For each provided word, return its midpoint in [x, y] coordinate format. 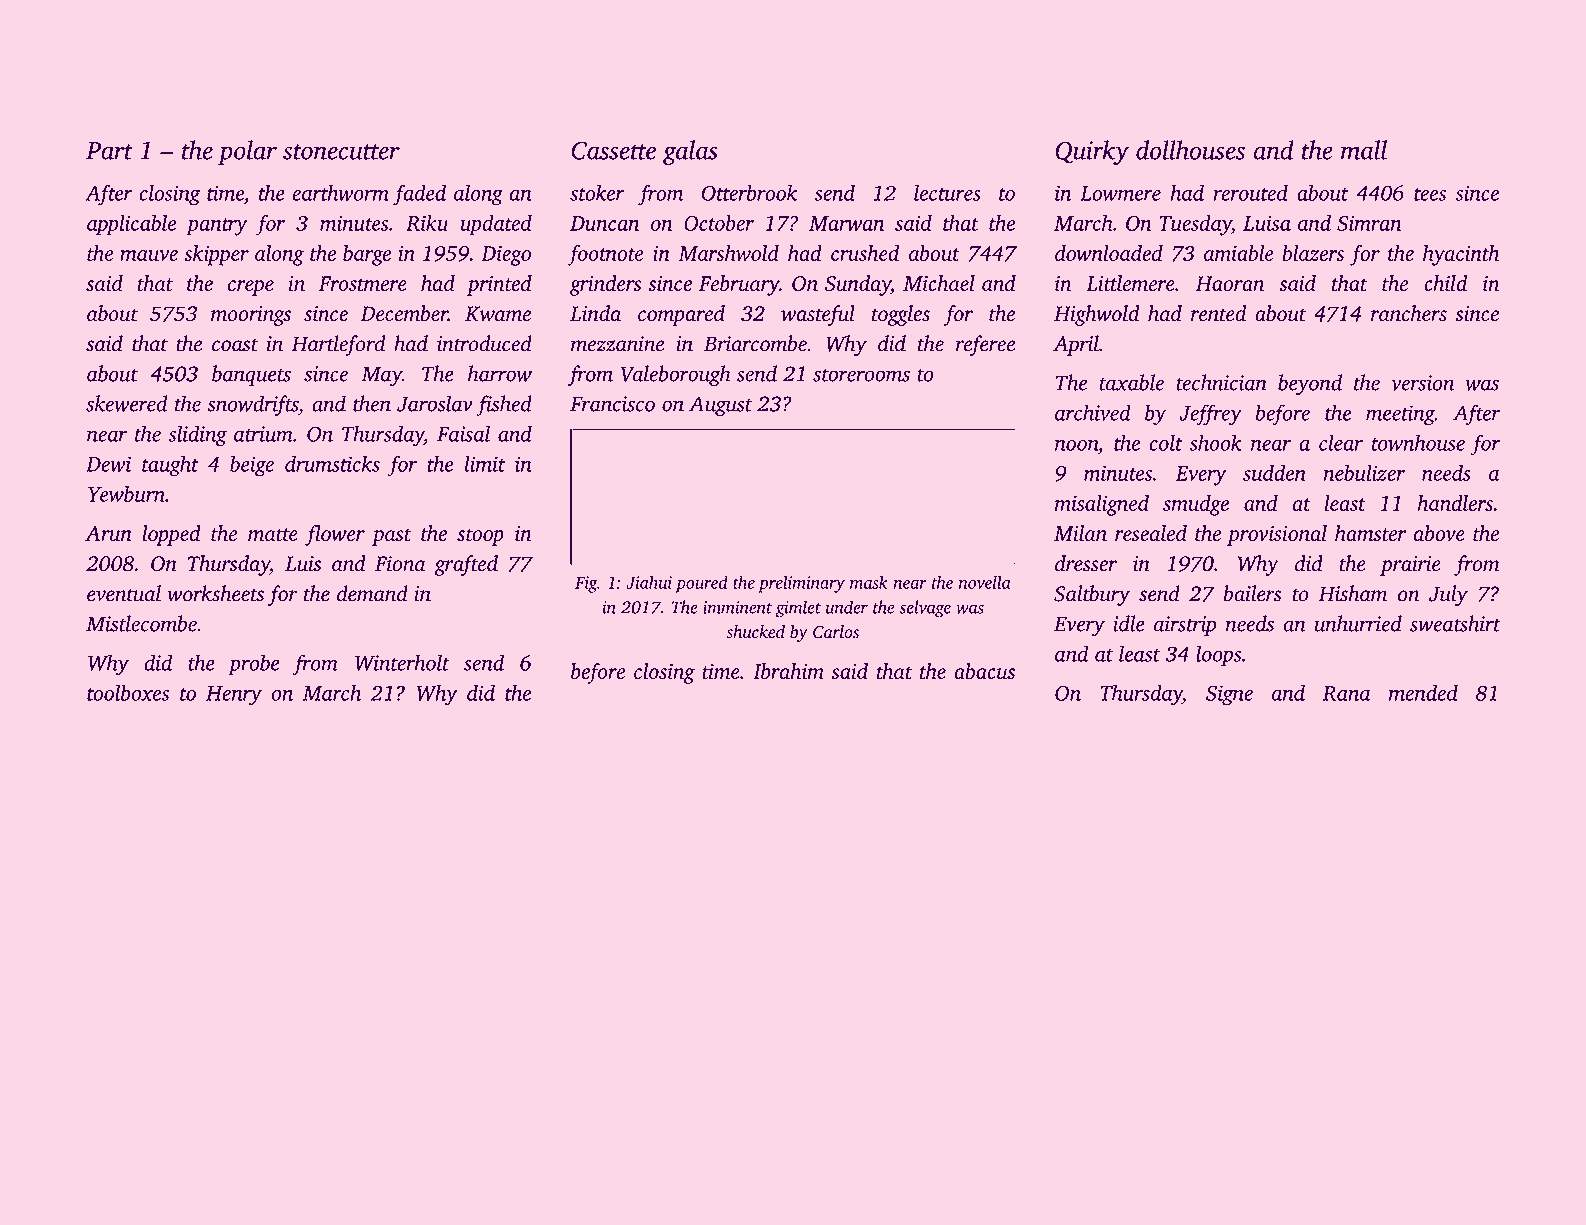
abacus [984, 671]
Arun [108, 533]
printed [499, 285]
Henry [234, 696]
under [847, 607]
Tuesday [1195, 225]
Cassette [613, 150]
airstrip [1185, 626]
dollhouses [1190, 150]
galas [690, 152]
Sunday [858, 285]
